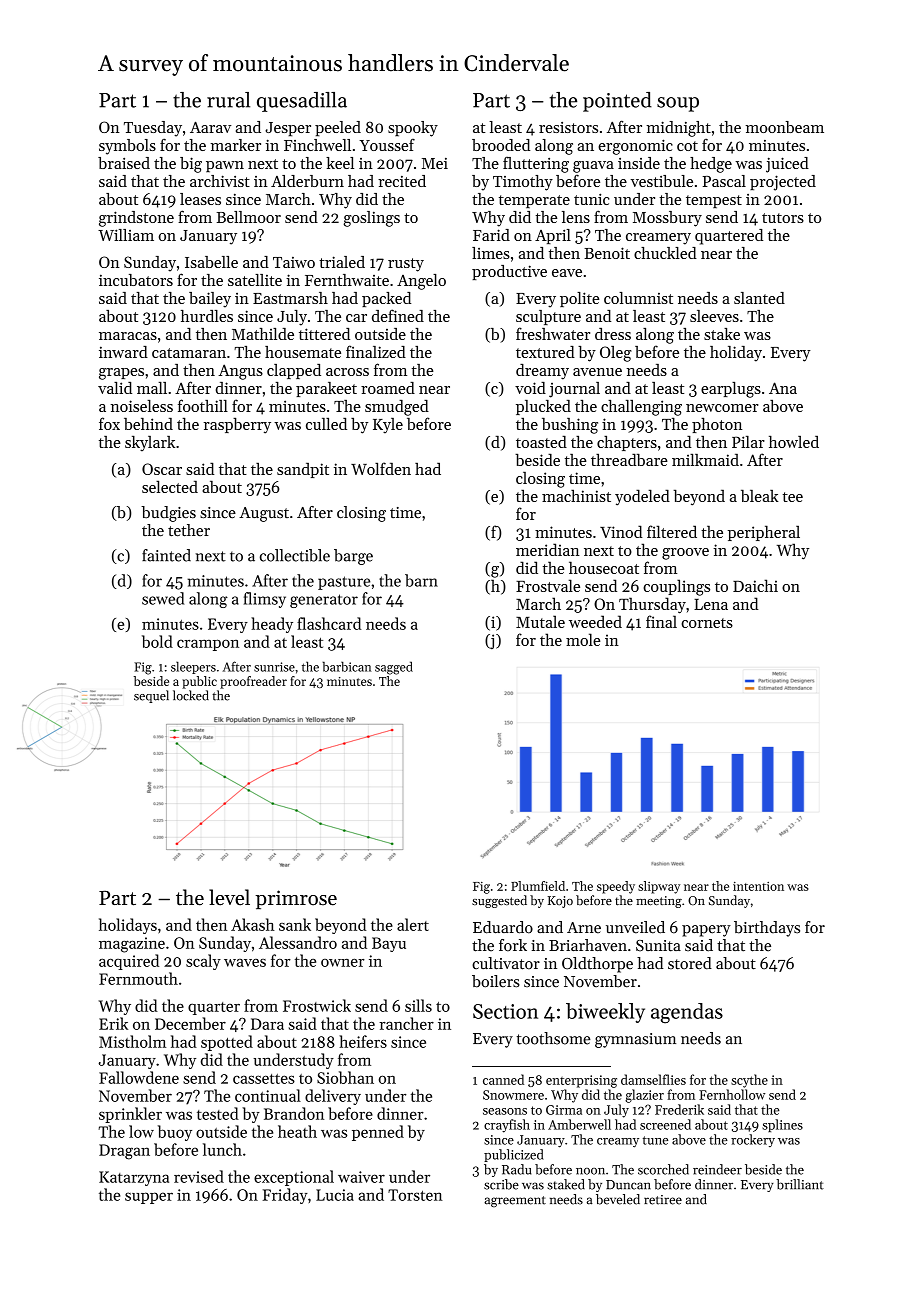 The height and width of the screenshot is (1308, 924). I want to click on spooky, so click(413, 129).
